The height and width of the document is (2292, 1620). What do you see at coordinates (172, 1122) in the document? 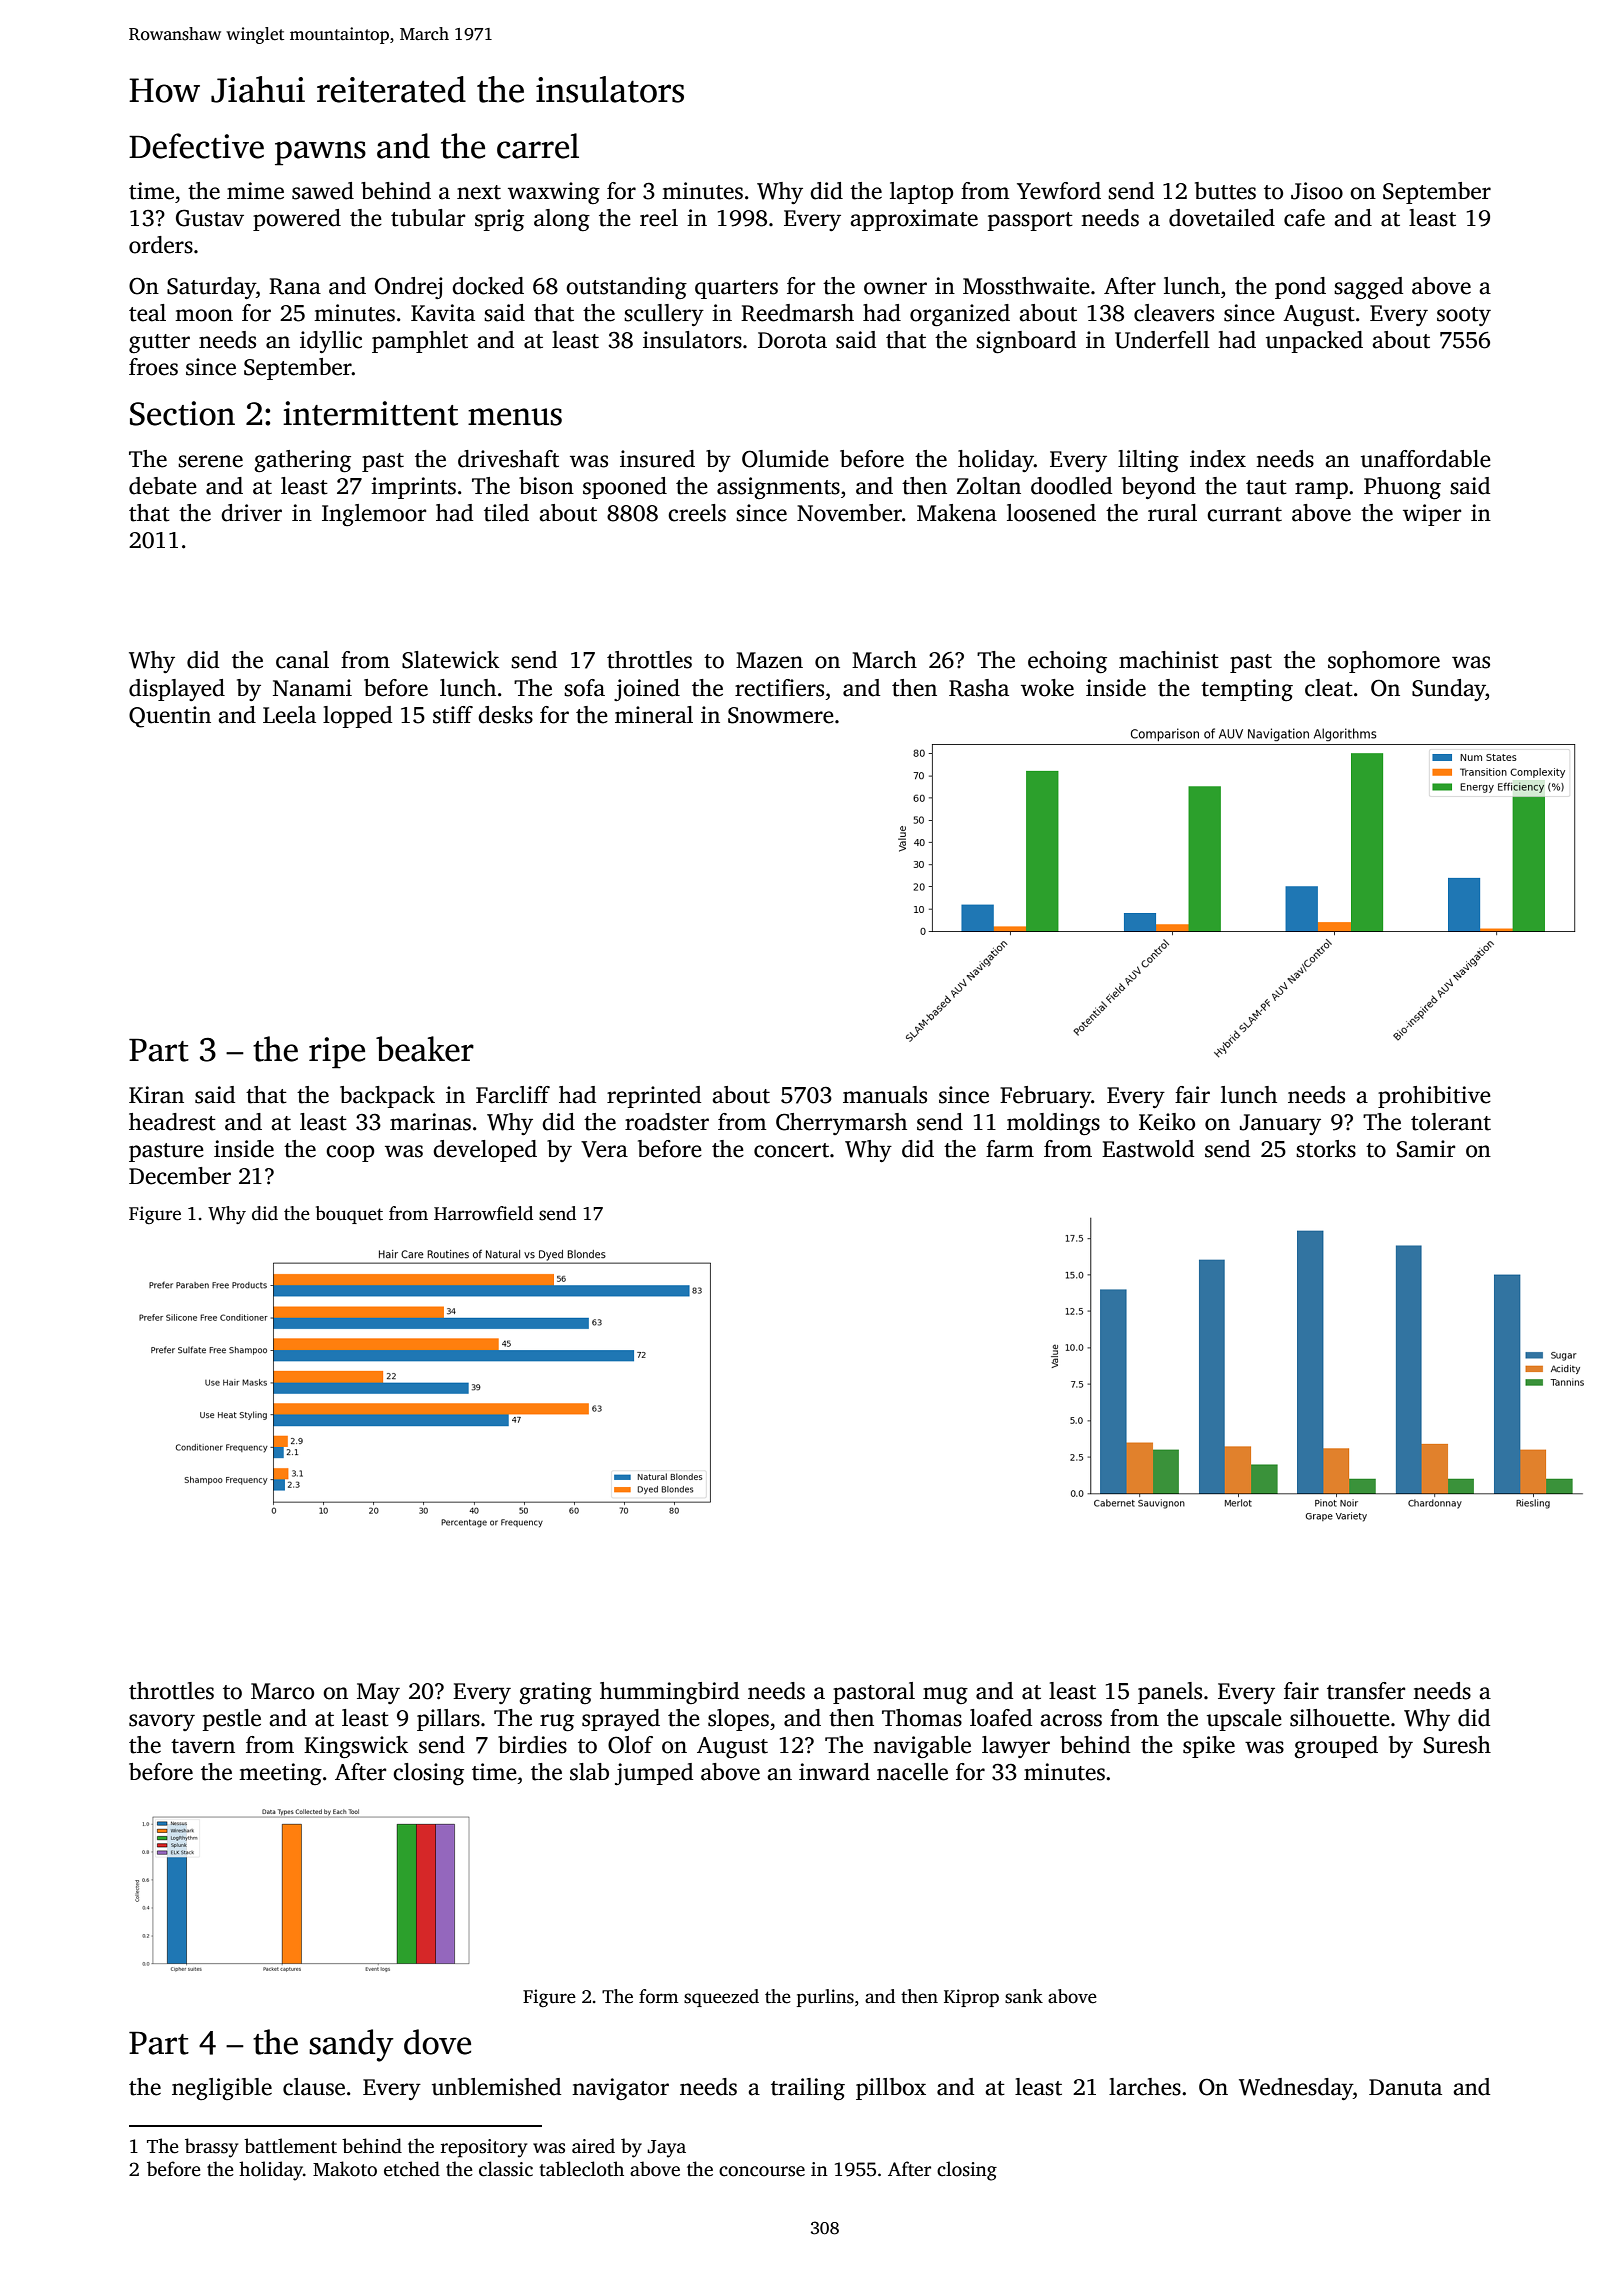
I see `headrest` at bounding box center [172, 1122].
